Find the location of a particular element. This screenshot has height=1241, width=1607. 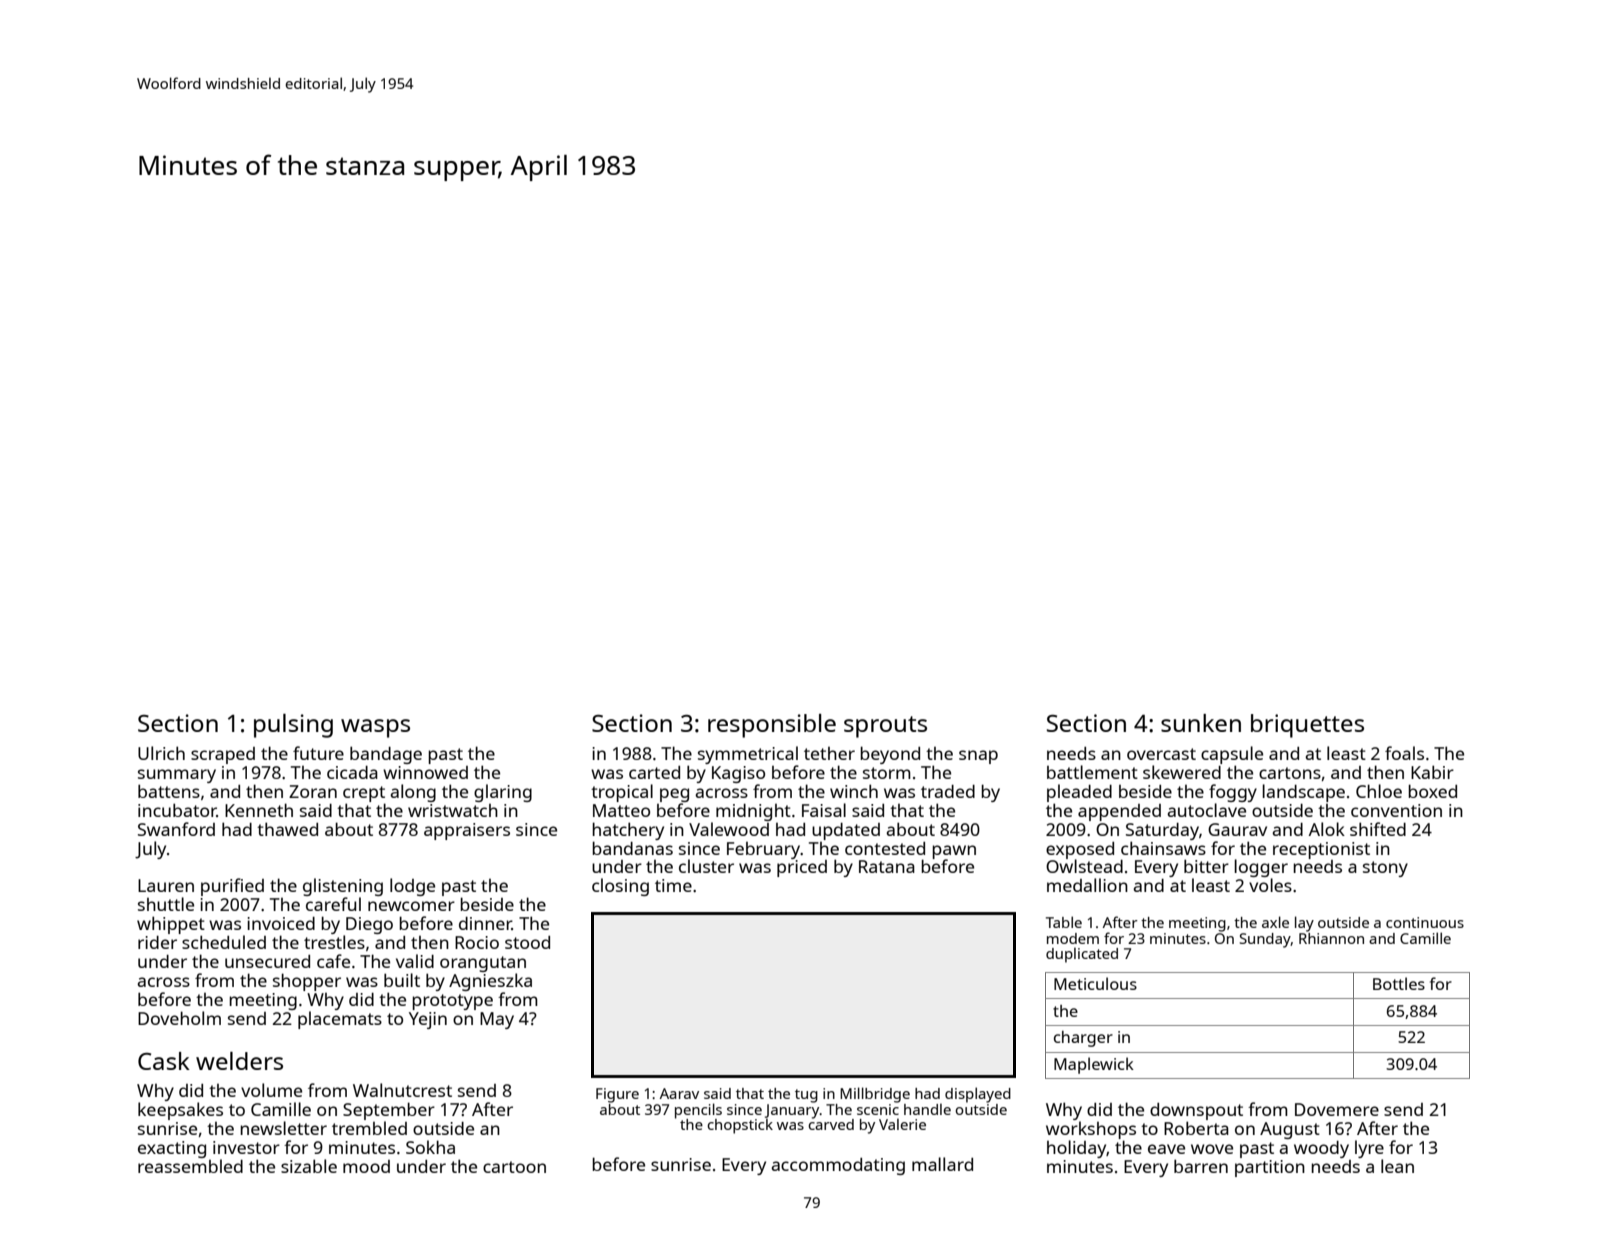

Ulrich is located at coordinates (161, 753).
